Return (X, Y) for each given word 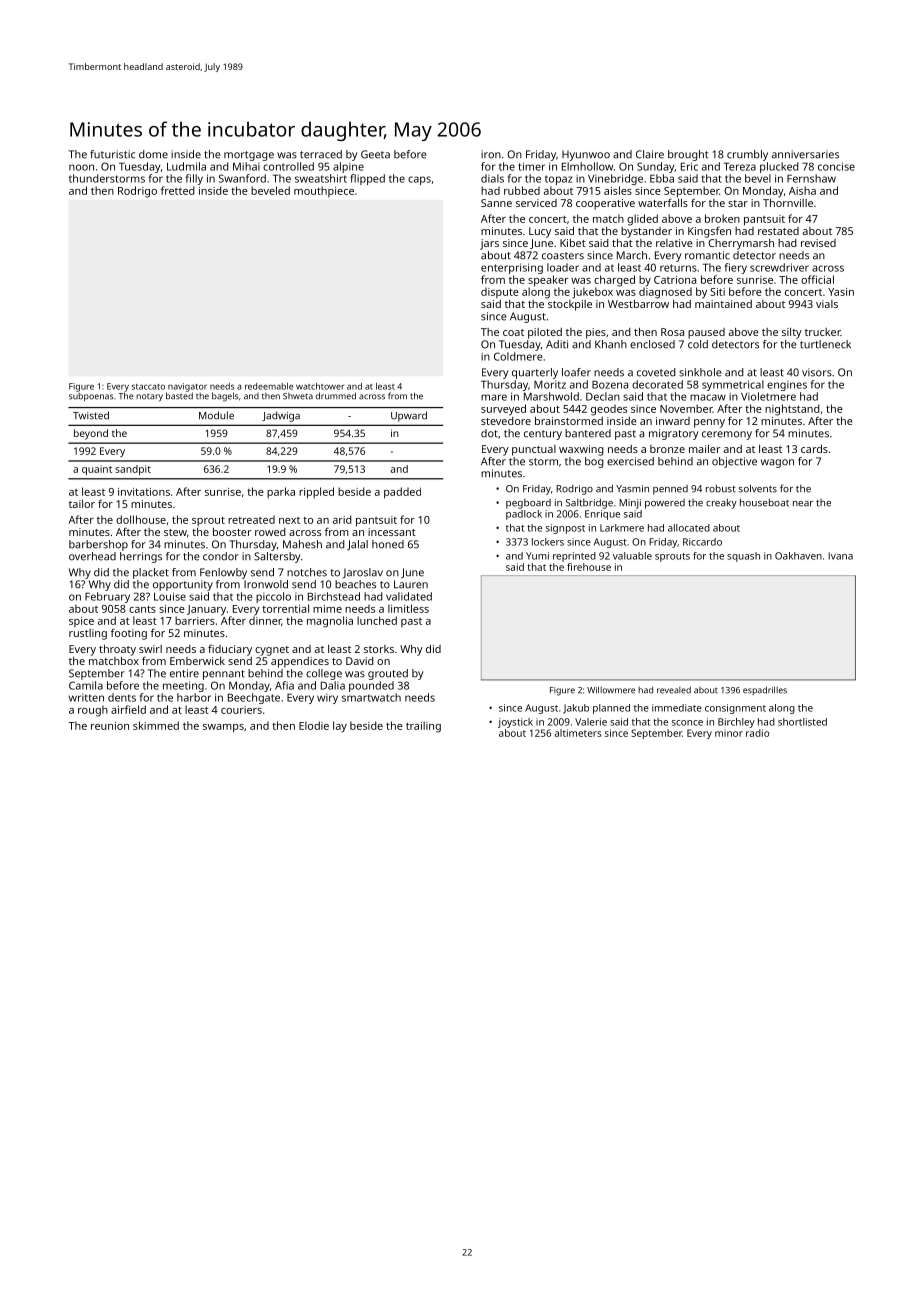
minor (729, 733)
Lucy (540, 232)
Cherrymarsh (741, 244)
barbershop (98, 545)
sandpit (133, 470)
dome (153, 154)
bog (594, 462)
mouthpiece (324, 191)
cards (814, 448)
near (803, 504)
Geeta (375, 154)
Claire (650, 154)
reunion (110, 726)
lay (340, 727)
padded (402, 493)
